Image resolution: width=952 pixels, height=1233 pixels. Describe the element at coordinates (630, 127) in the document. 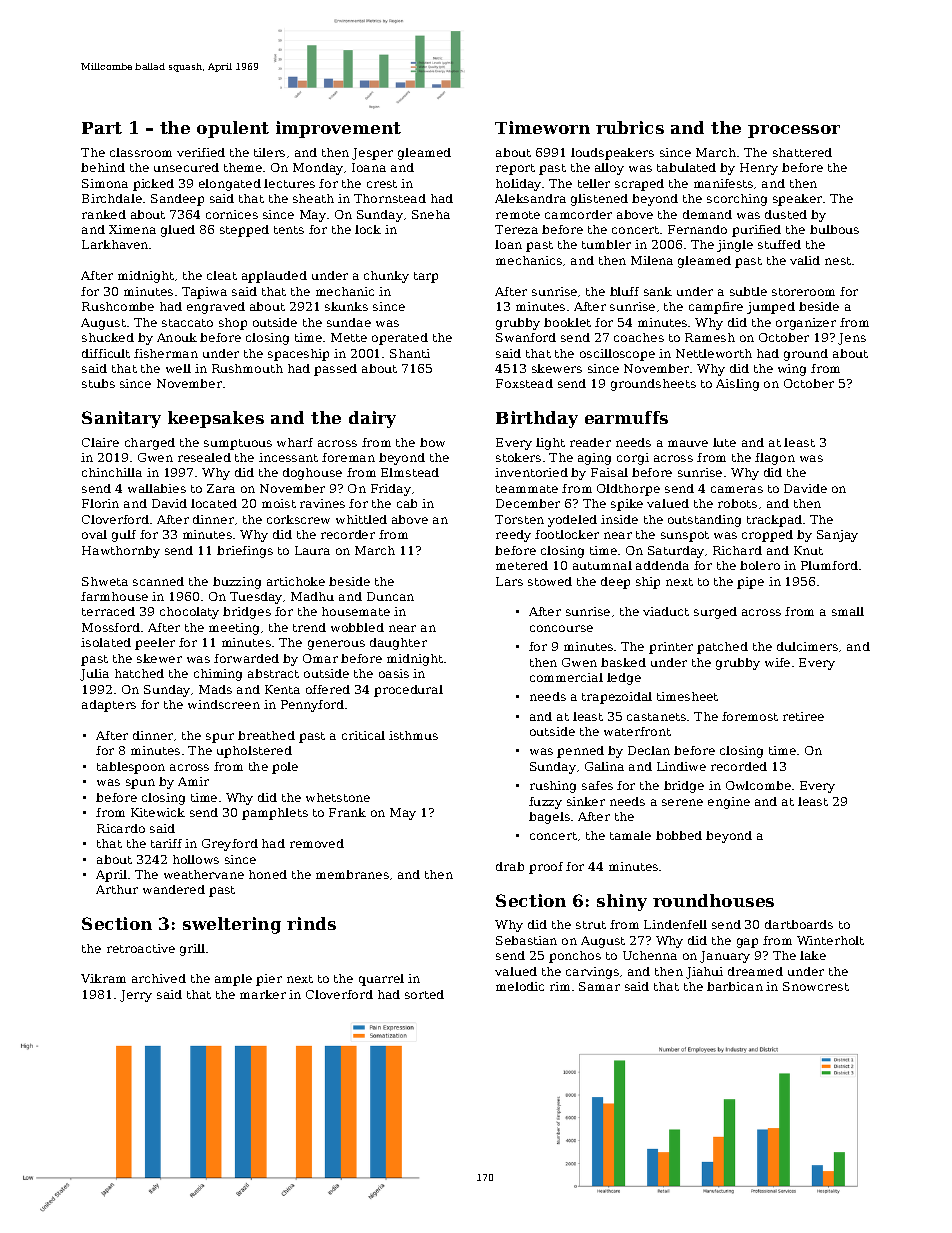

I see `rubrics` at that location.
